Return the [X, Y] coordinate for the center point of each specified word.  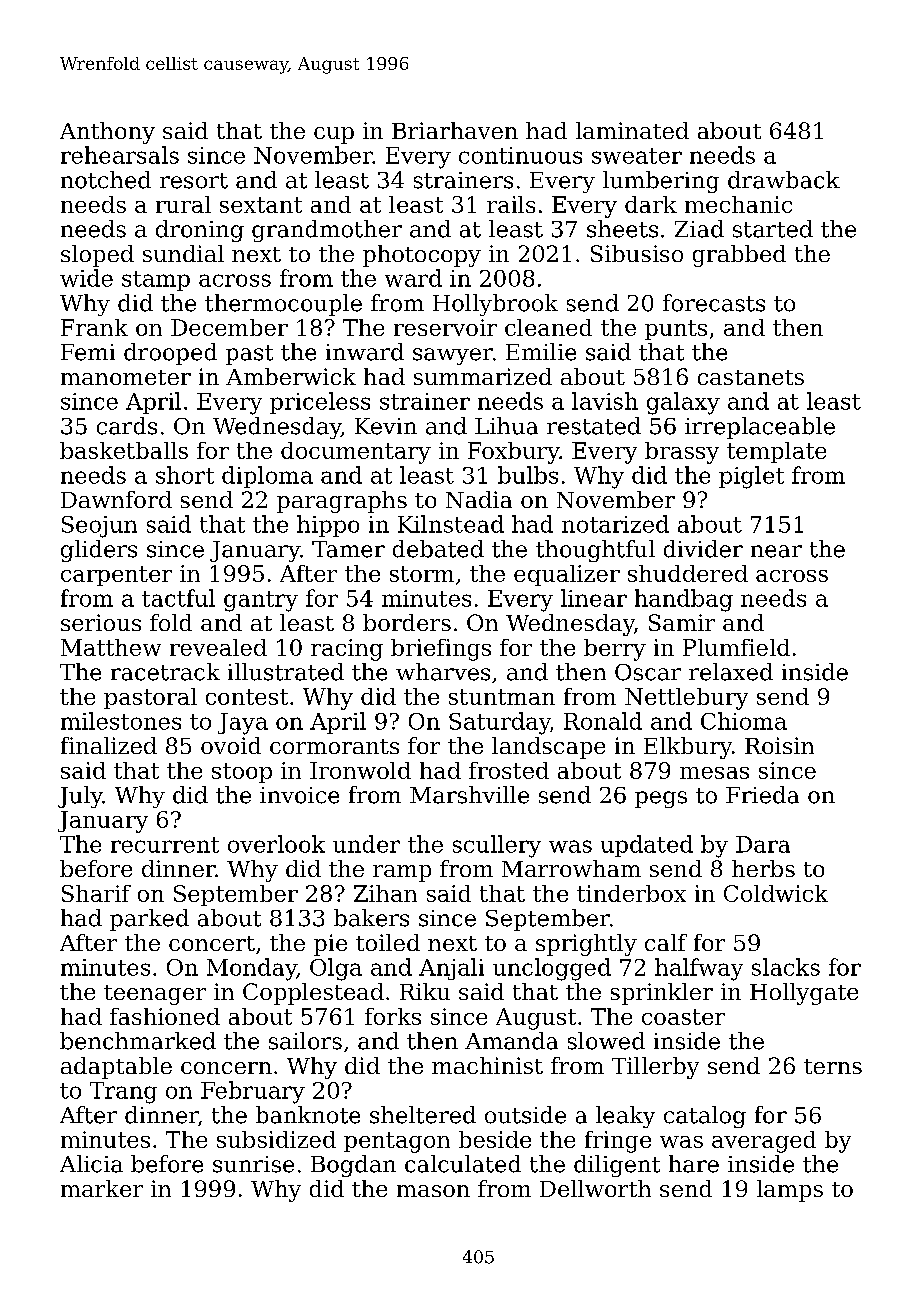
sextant [261, 205]
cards [127, 426]
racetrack [165, 672]
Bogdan [353, 1166]
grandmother [327, 231]
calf [666, 942]
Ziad [699, 229]
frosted [509, 770]
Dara [763, 844]
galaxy [683, 403]
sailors [305, 1041]
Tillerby [655, 1068]
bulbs [528, 475]
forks [393, 1016]
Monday [252, 969]
